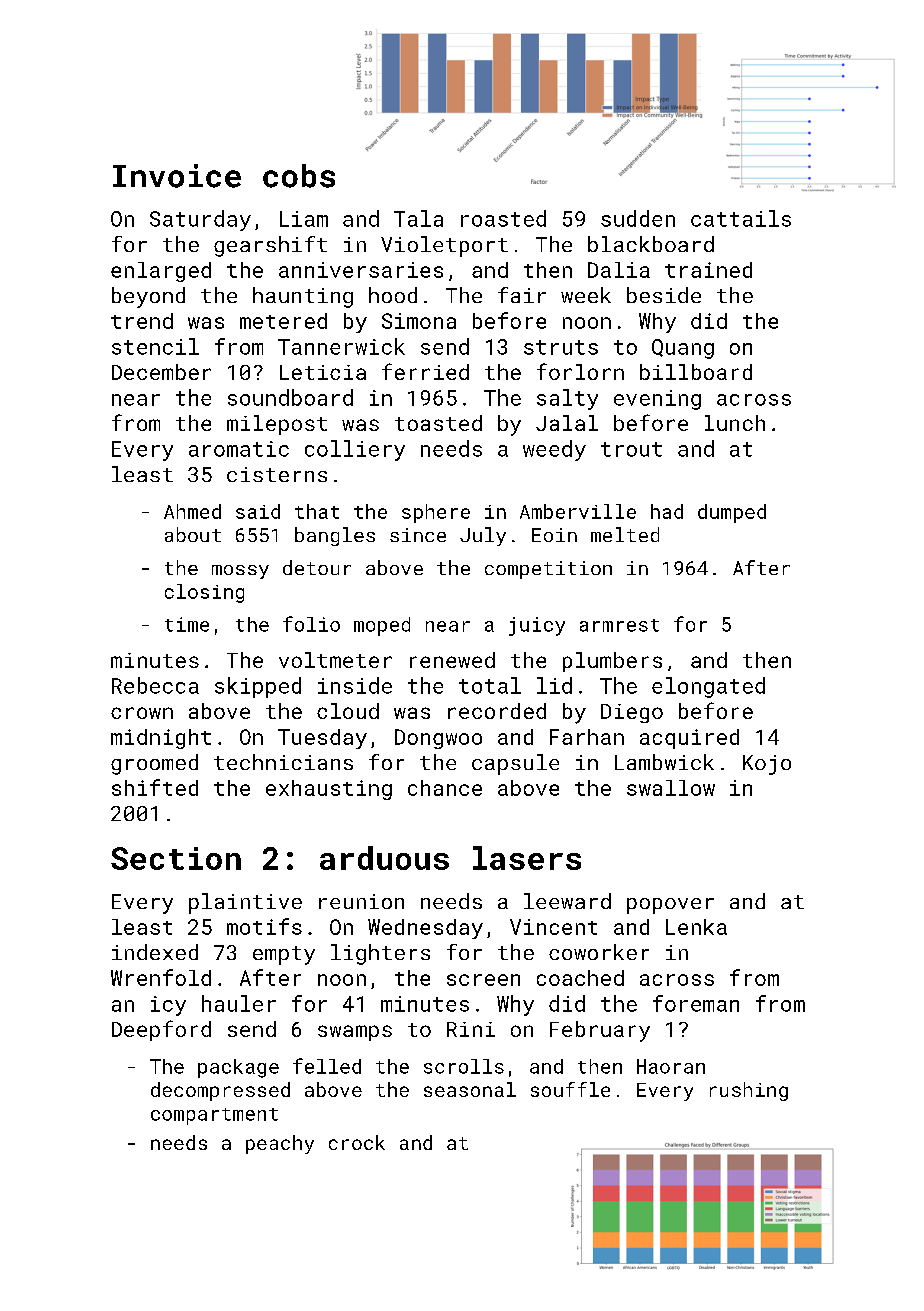  What do you see at coordinates (176, 858) in the screenshot?
I see `Section` at bounding box center [176, 858].
